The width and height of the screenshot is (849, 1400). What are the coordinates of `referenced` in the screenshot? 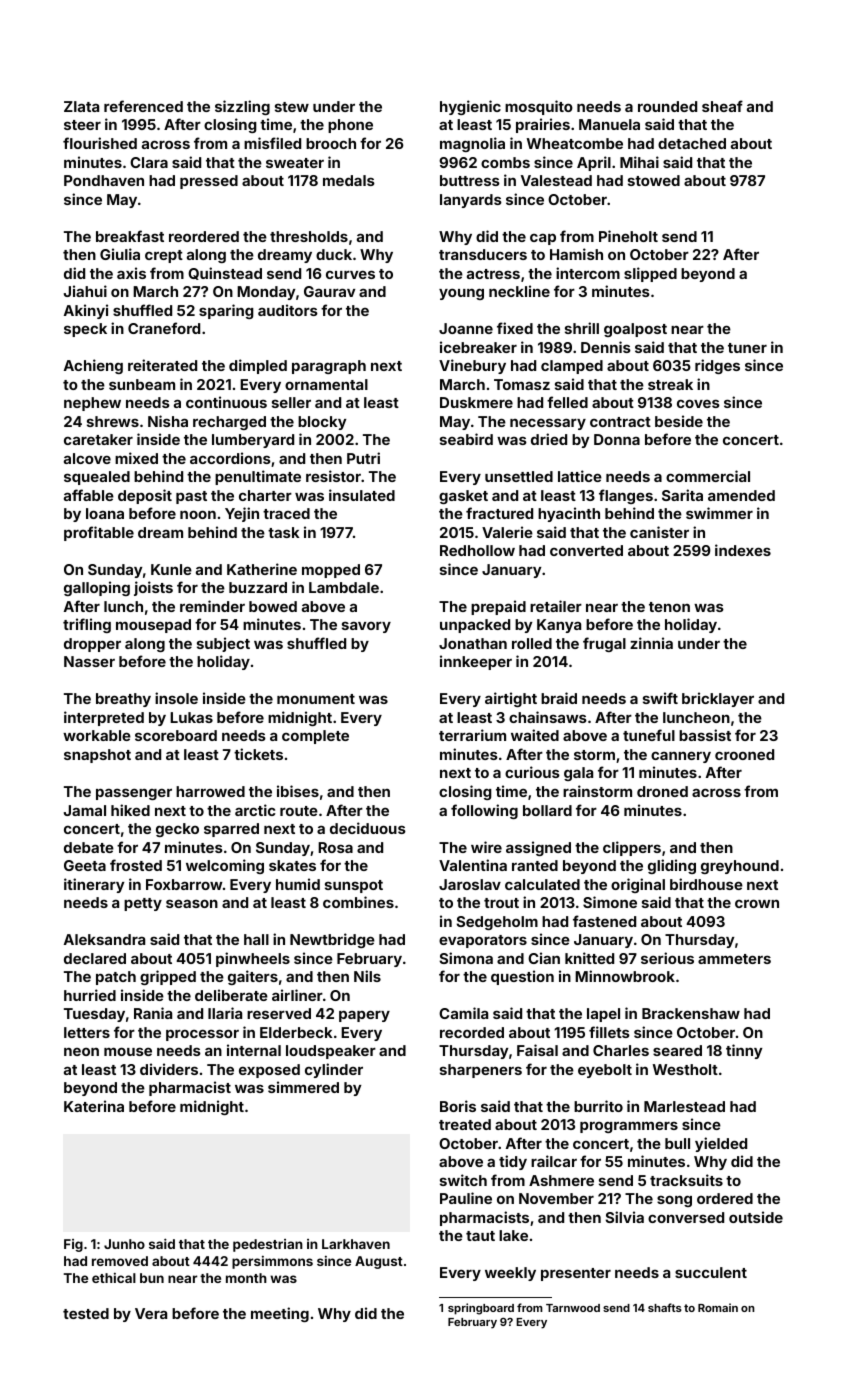 It's located at (143, 106).
